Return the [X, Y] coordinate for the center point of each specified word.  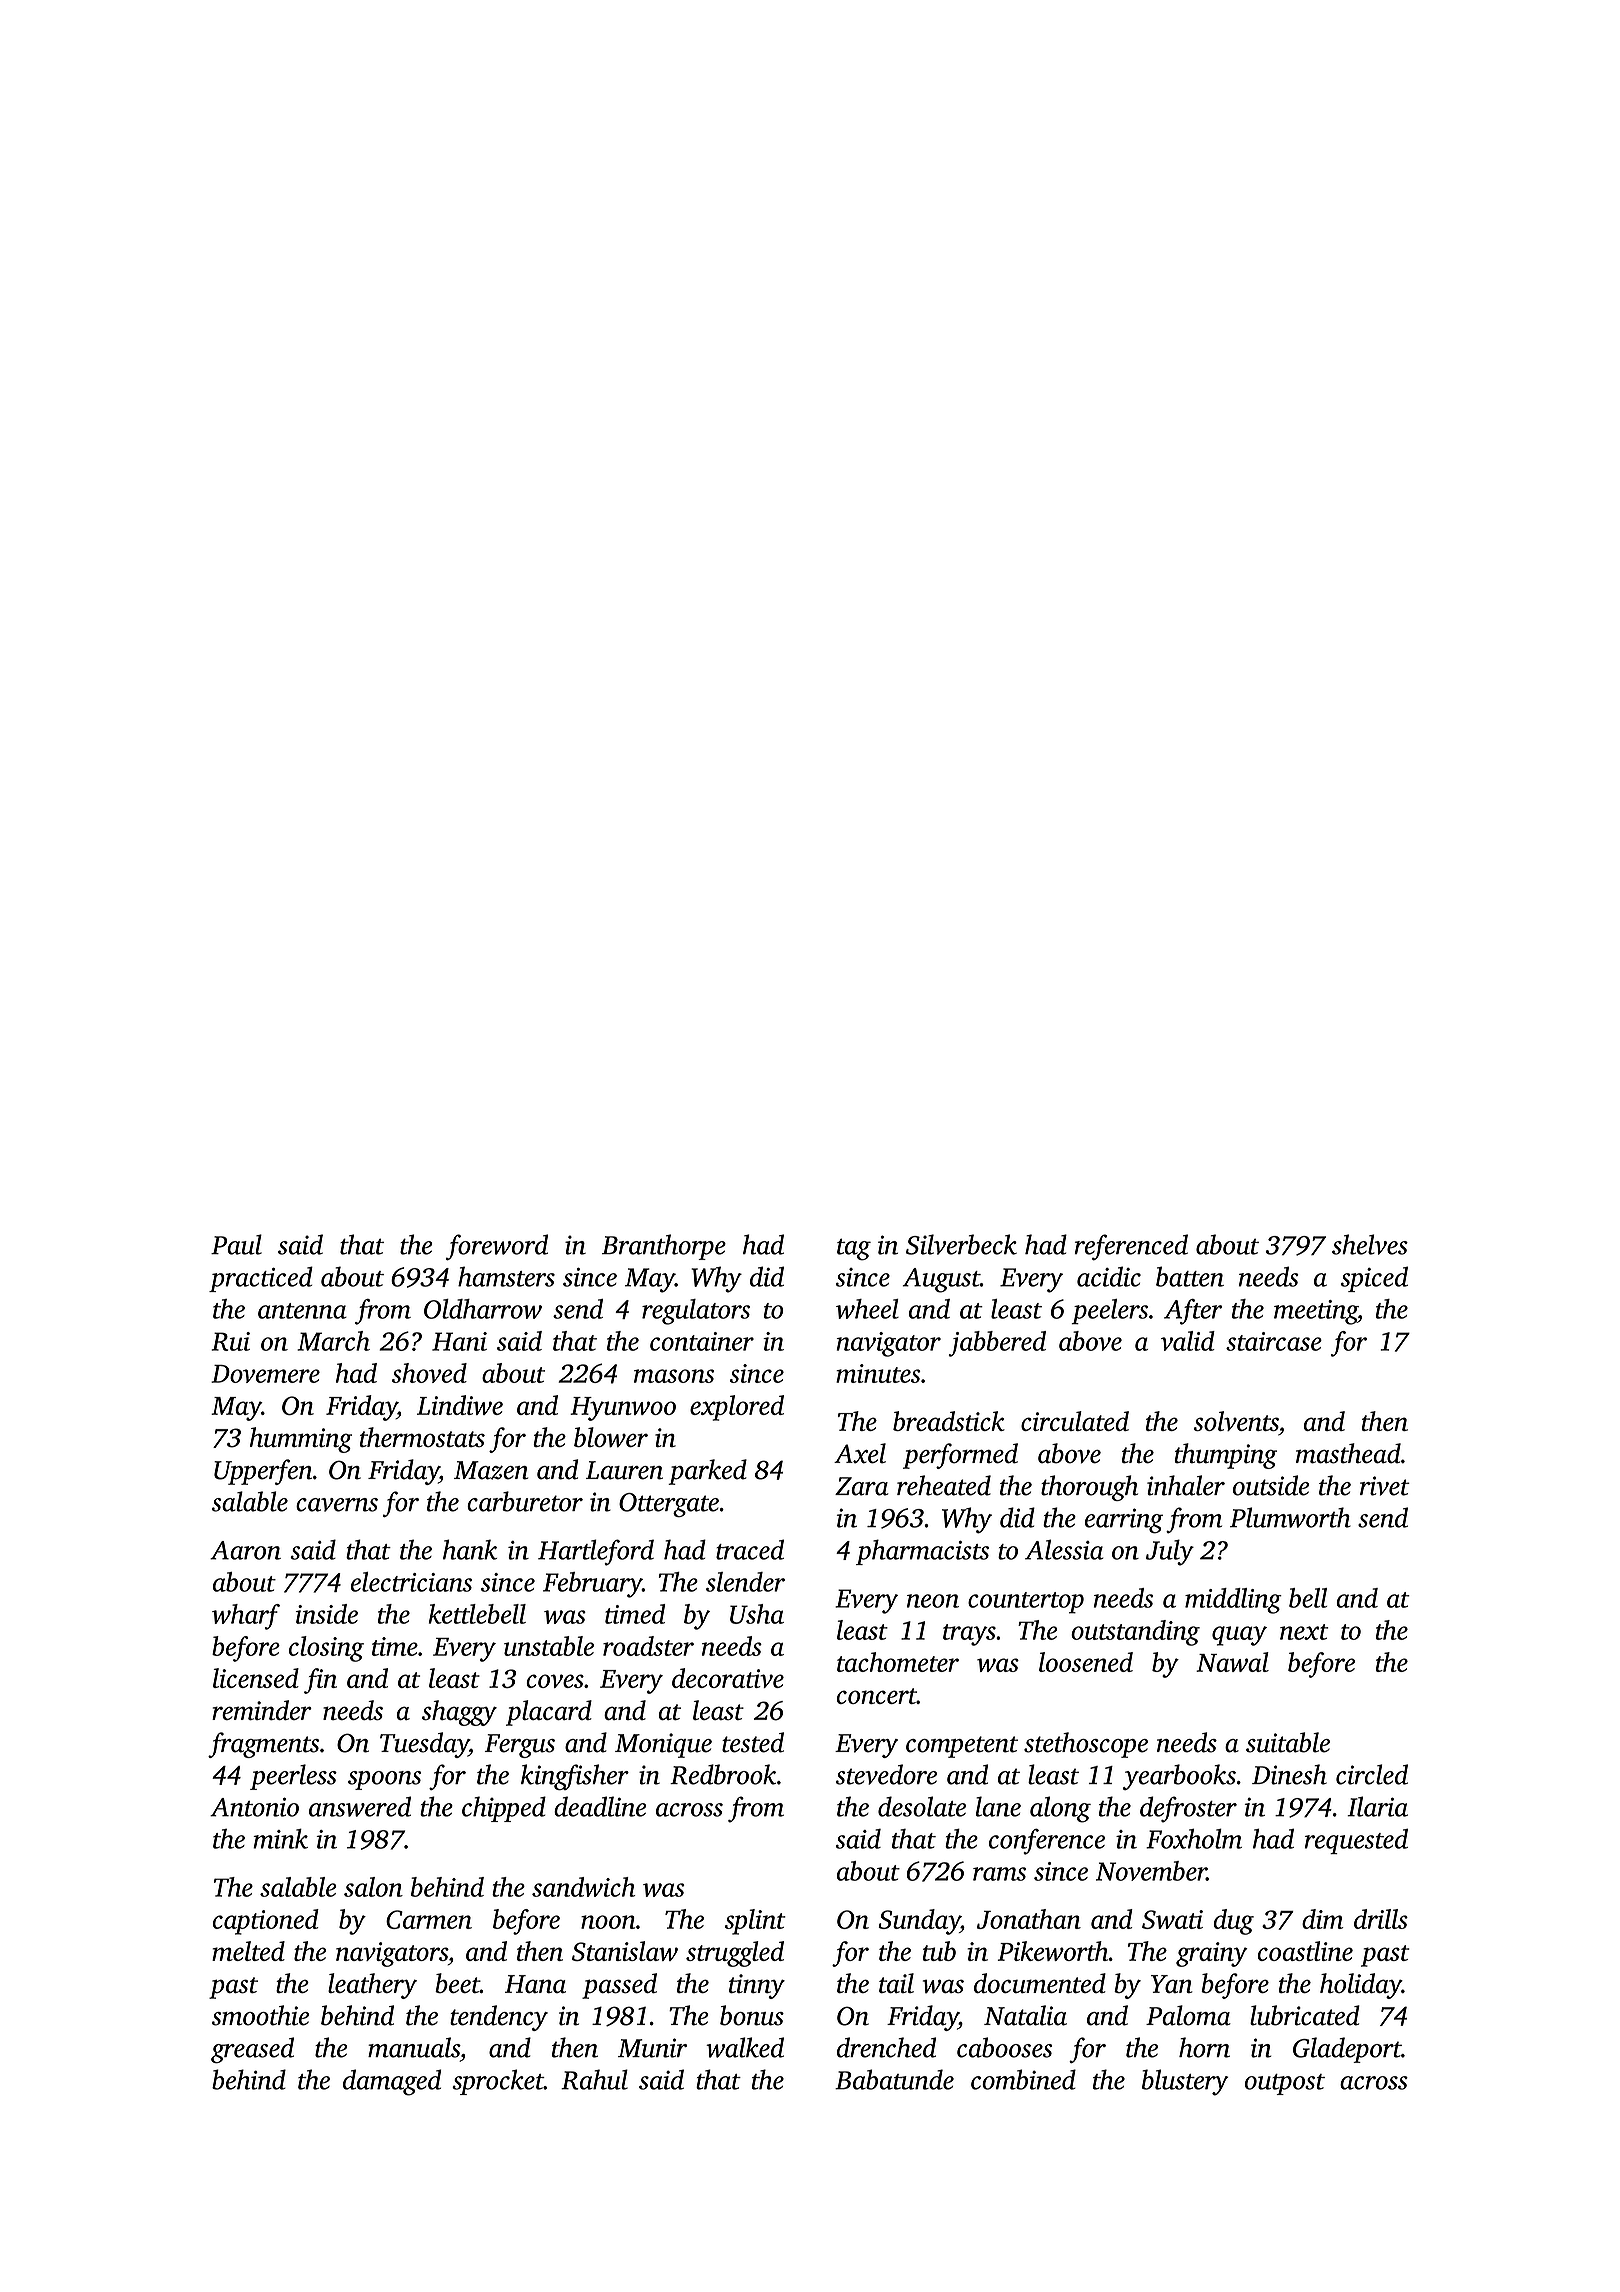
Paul [236, 1244]
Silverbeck [961, 1244]
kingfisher [575, 1777]
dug [1234, 1922]
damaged [392, 2082]
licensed [256, 1678]
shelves [1370, 1244]
